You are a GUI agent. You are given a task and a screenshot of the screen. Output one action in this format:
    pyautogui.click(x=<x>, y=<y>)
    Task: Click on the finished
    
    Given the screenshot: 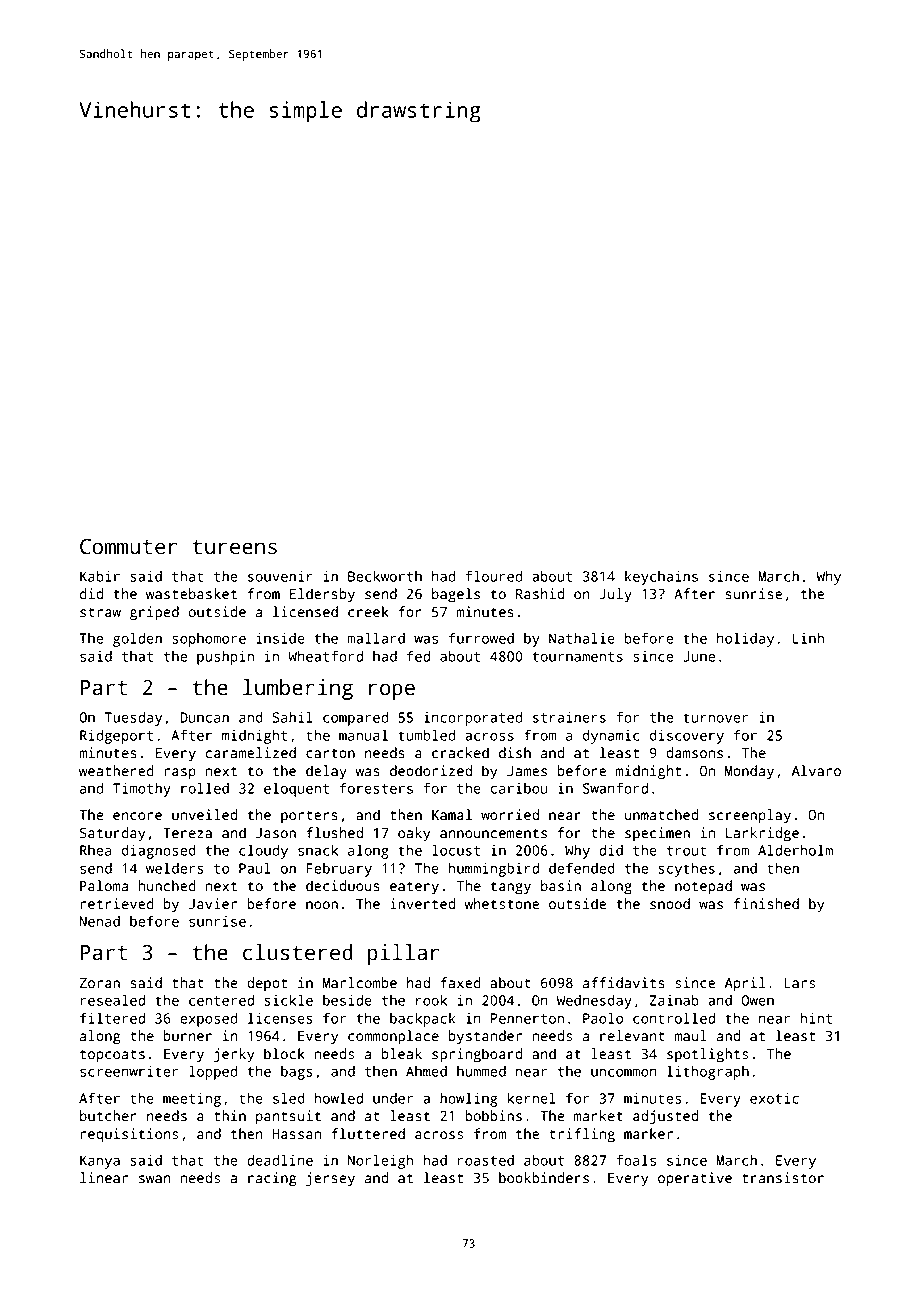 What is the action you would take?
    pyautogui.click(x=766, y=904)
